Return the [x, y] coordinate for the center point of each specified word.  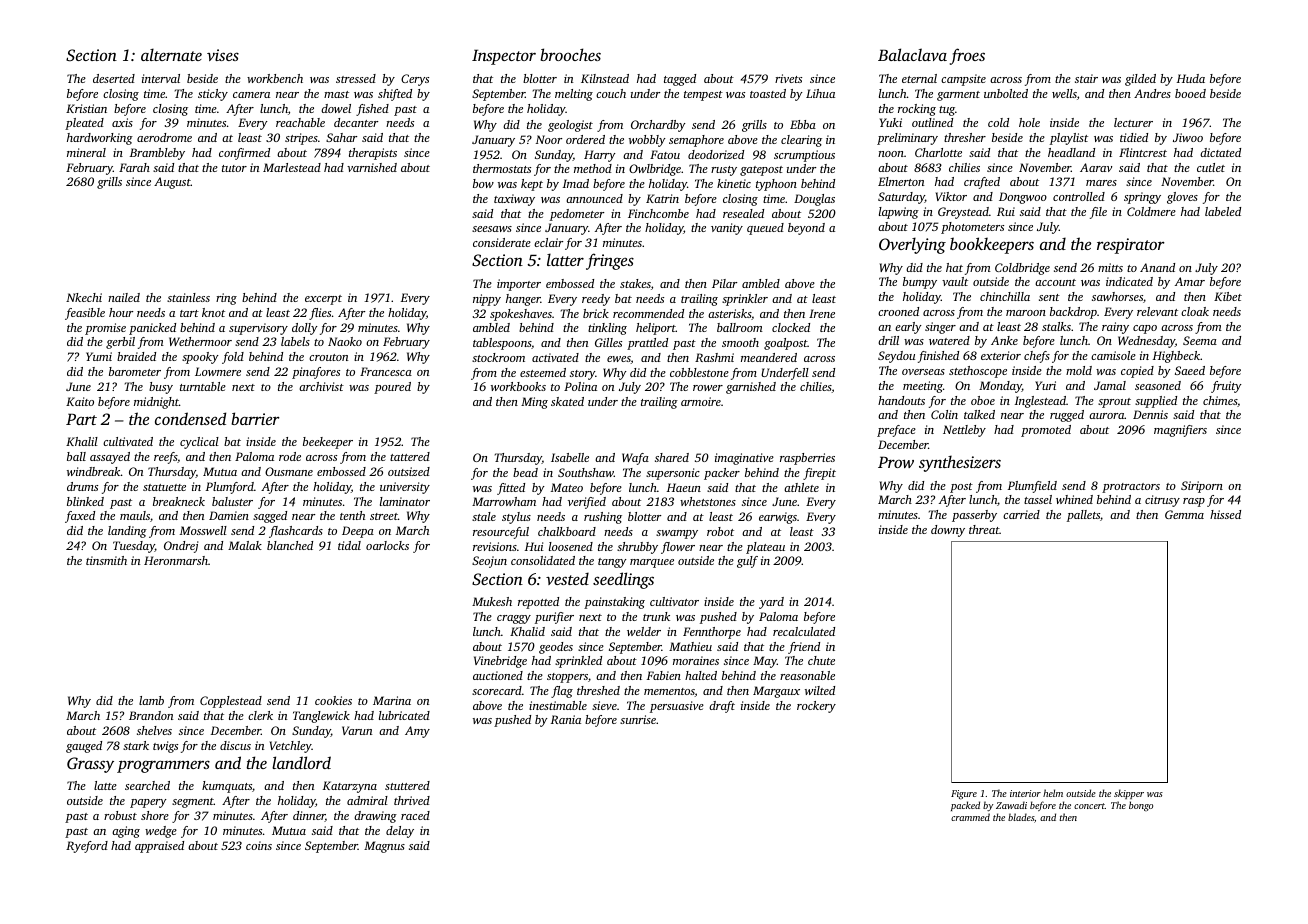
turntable [203, 386]
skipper [1129, 794]
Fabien [664, 675]
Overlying [912, 245]
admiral [367, 800]
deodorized [716, 154]
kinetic [734, 183]
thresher [965, 137]
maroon [1026, 313]
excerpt [323, 300]
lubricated [404, 715]
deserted [114, 78]
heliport [656, 329]
